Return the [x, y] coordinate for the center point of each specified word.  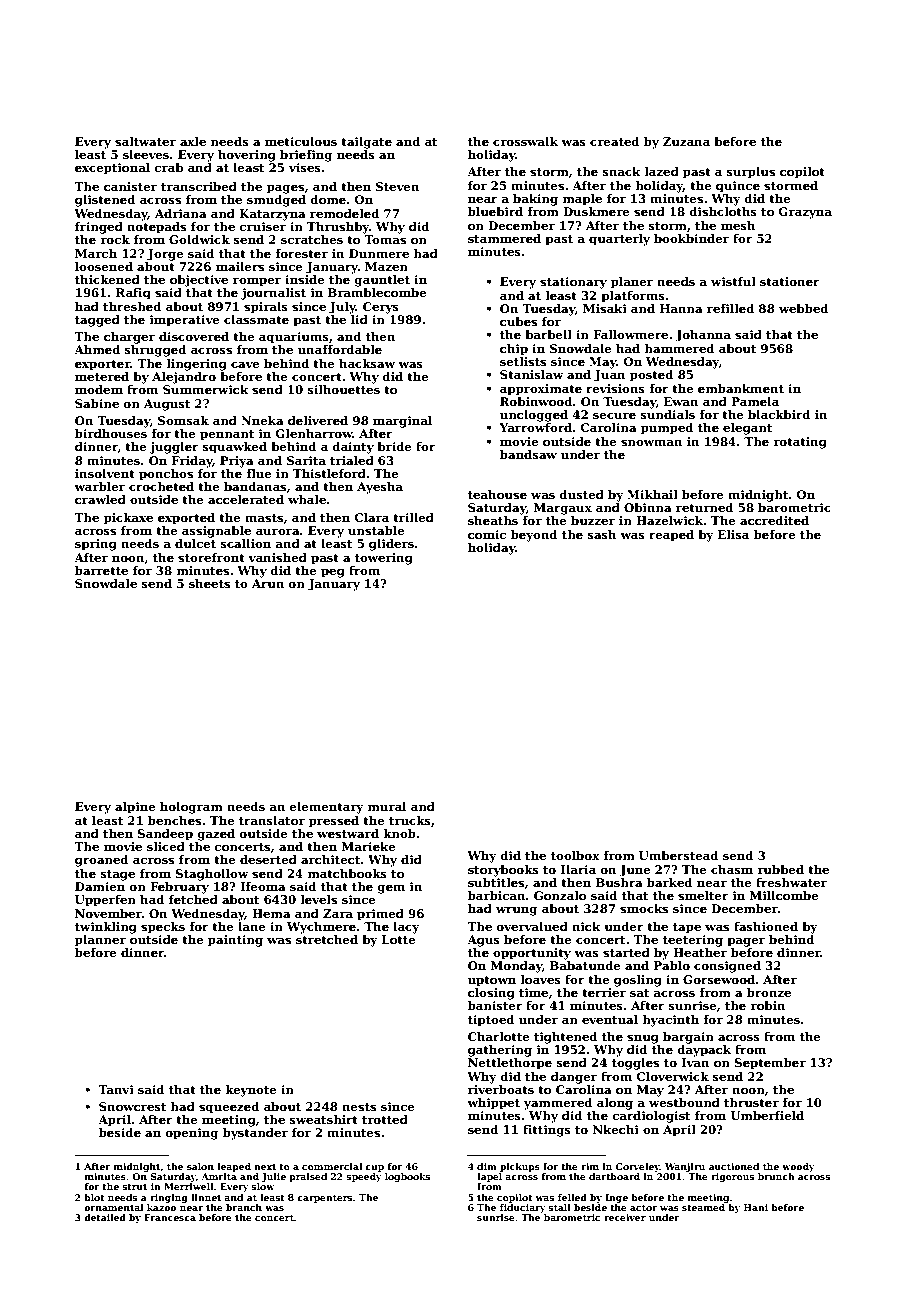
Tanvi [116, 1089]
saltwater [145, 141]
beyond [534, 536]
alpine [135, 808]
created [615, 141]
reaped [671, 536]
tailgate [366, 143]
